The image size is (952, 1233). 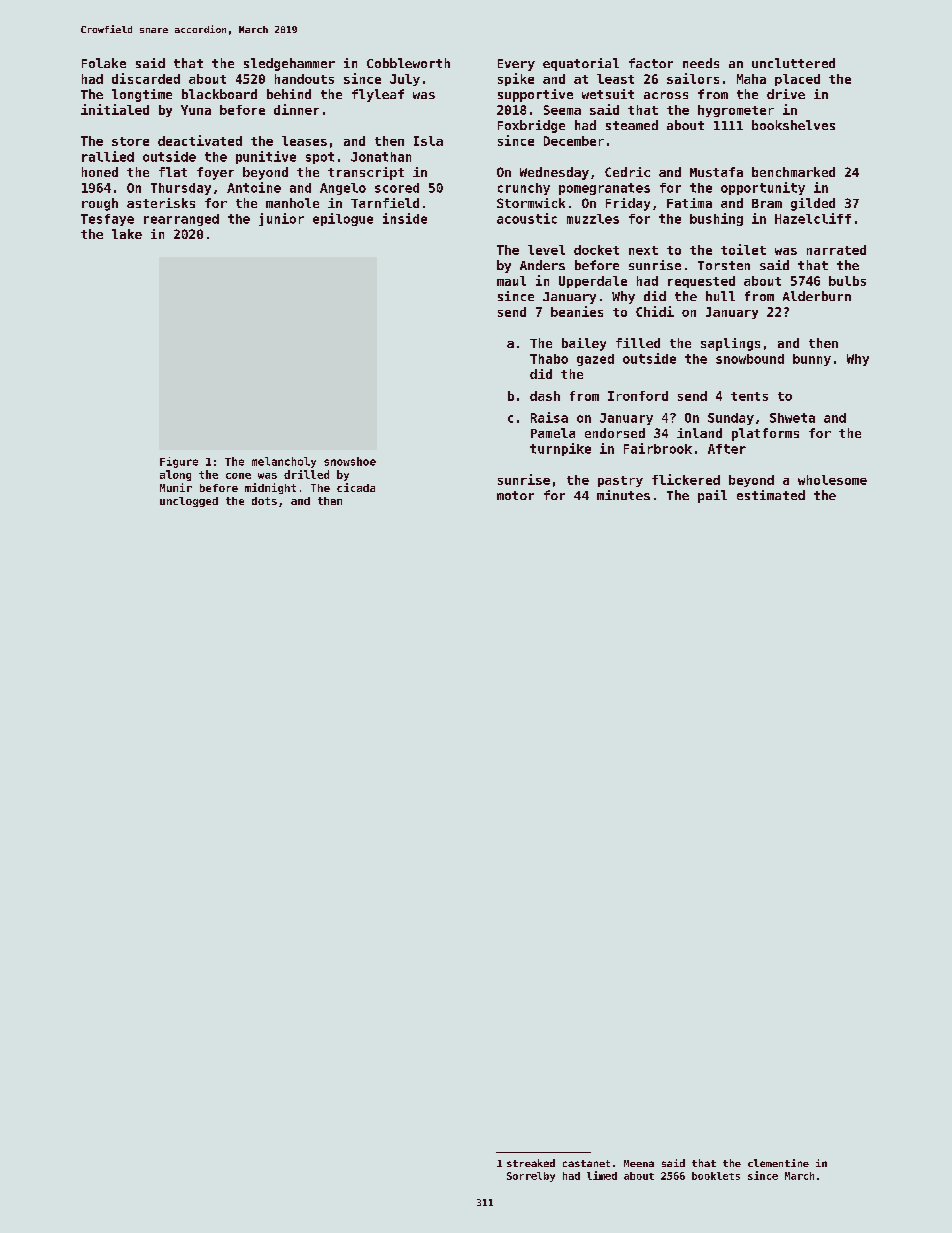 I want to click on dash, so click(x=545, y=396).
